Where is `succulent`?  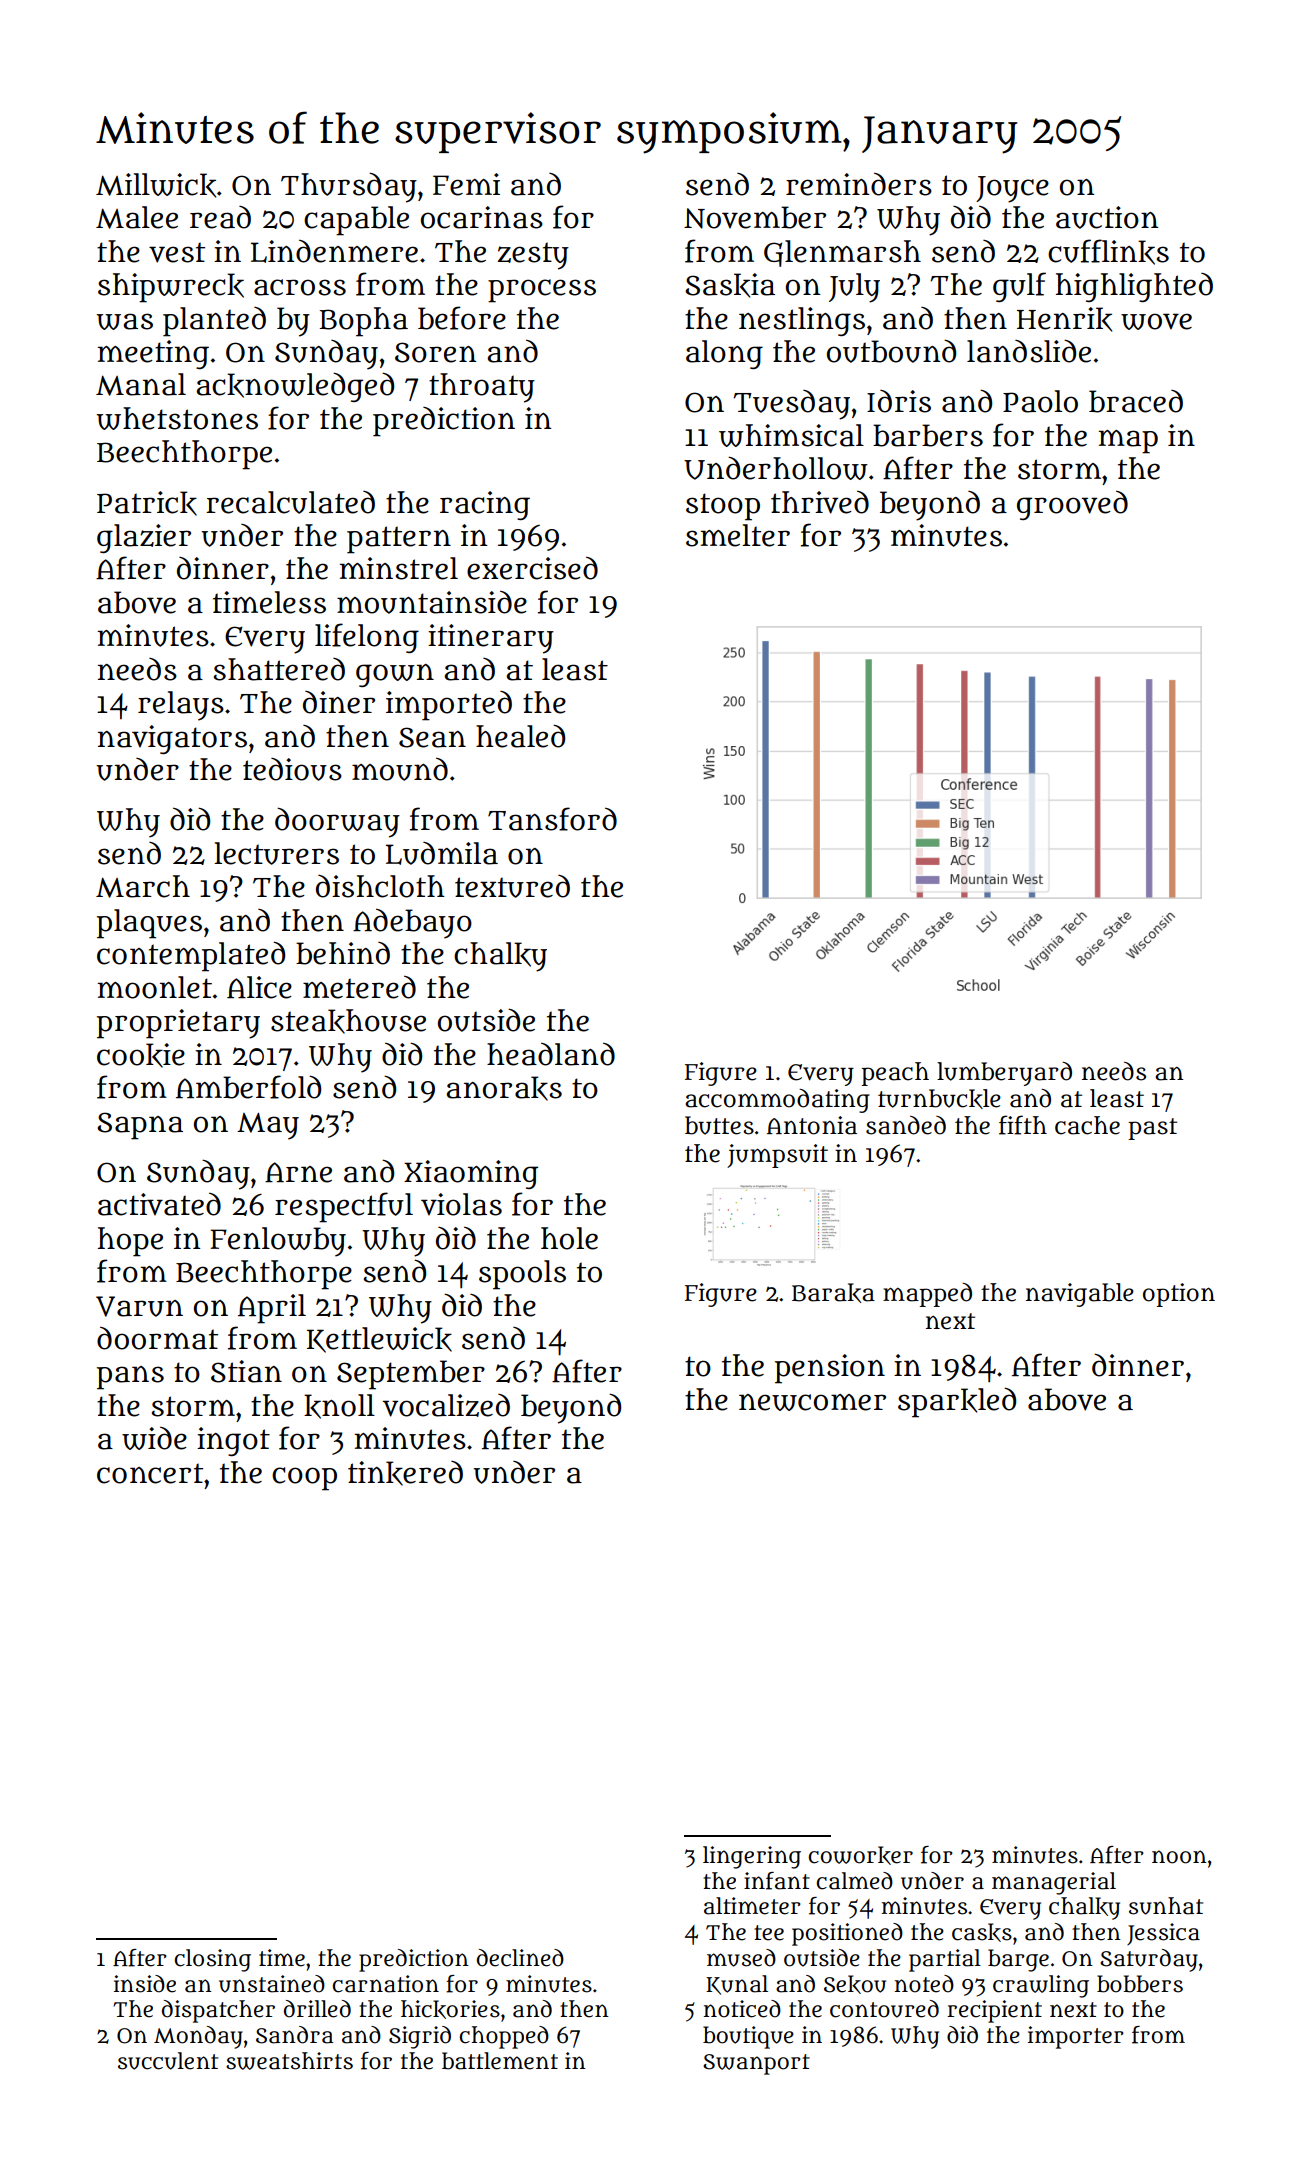 succulent is located at coordinates (168, 2061).
